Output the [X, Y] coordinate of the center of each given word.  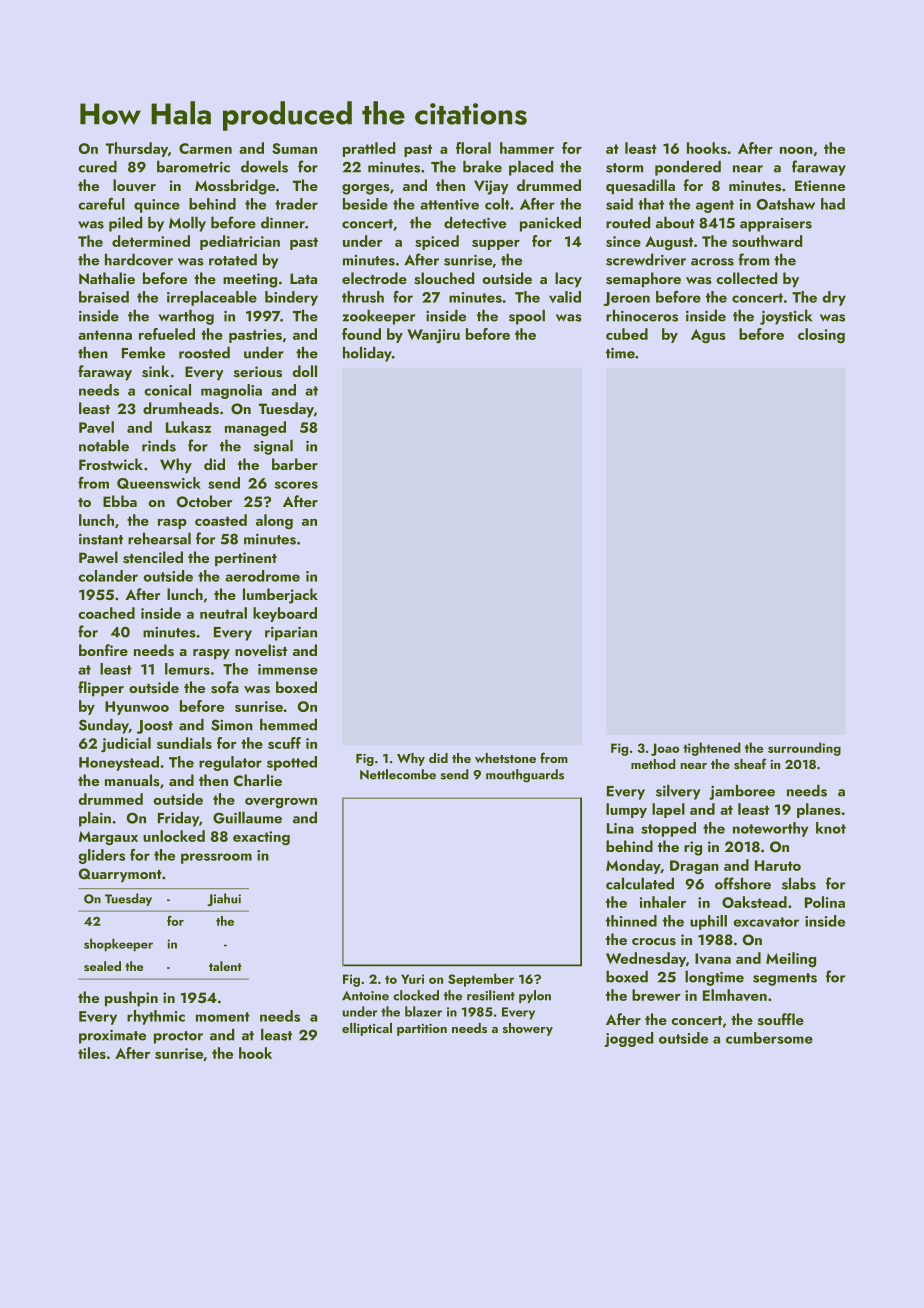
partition [422, 1030]
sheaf [750, 763]
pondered [688, 168]
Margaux [108, 838]
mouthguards [525, 776]
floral [473, 148]
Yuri [412, 979]
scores [296, 485]
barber [295, 464]
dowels [264, 166]
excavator [766, 922]
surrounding [804, 749]
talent [225, 966]
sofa [225, 687]
